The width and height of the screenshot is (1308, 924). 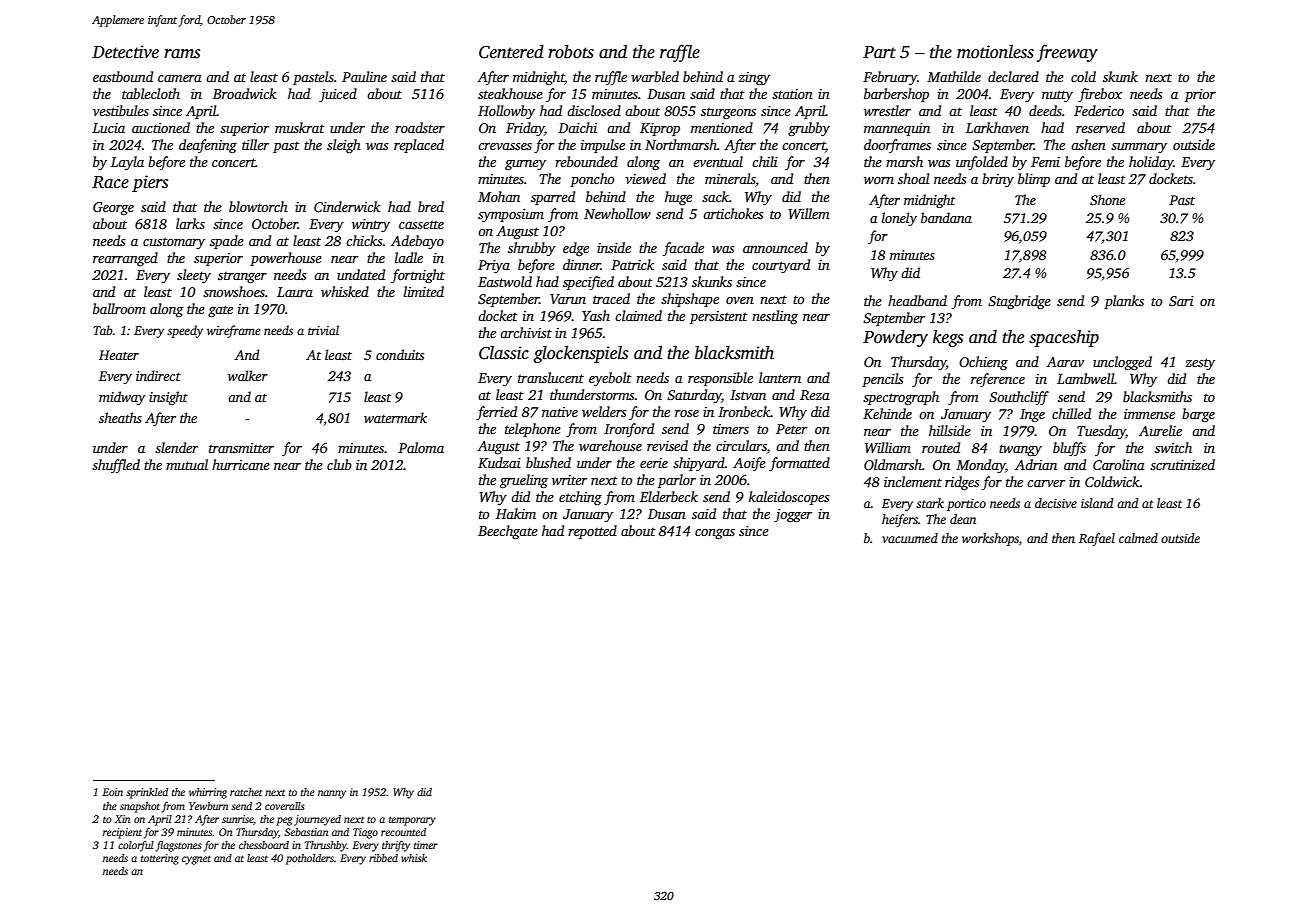 I want to click on ratchet, so click(x=246, y=792).
